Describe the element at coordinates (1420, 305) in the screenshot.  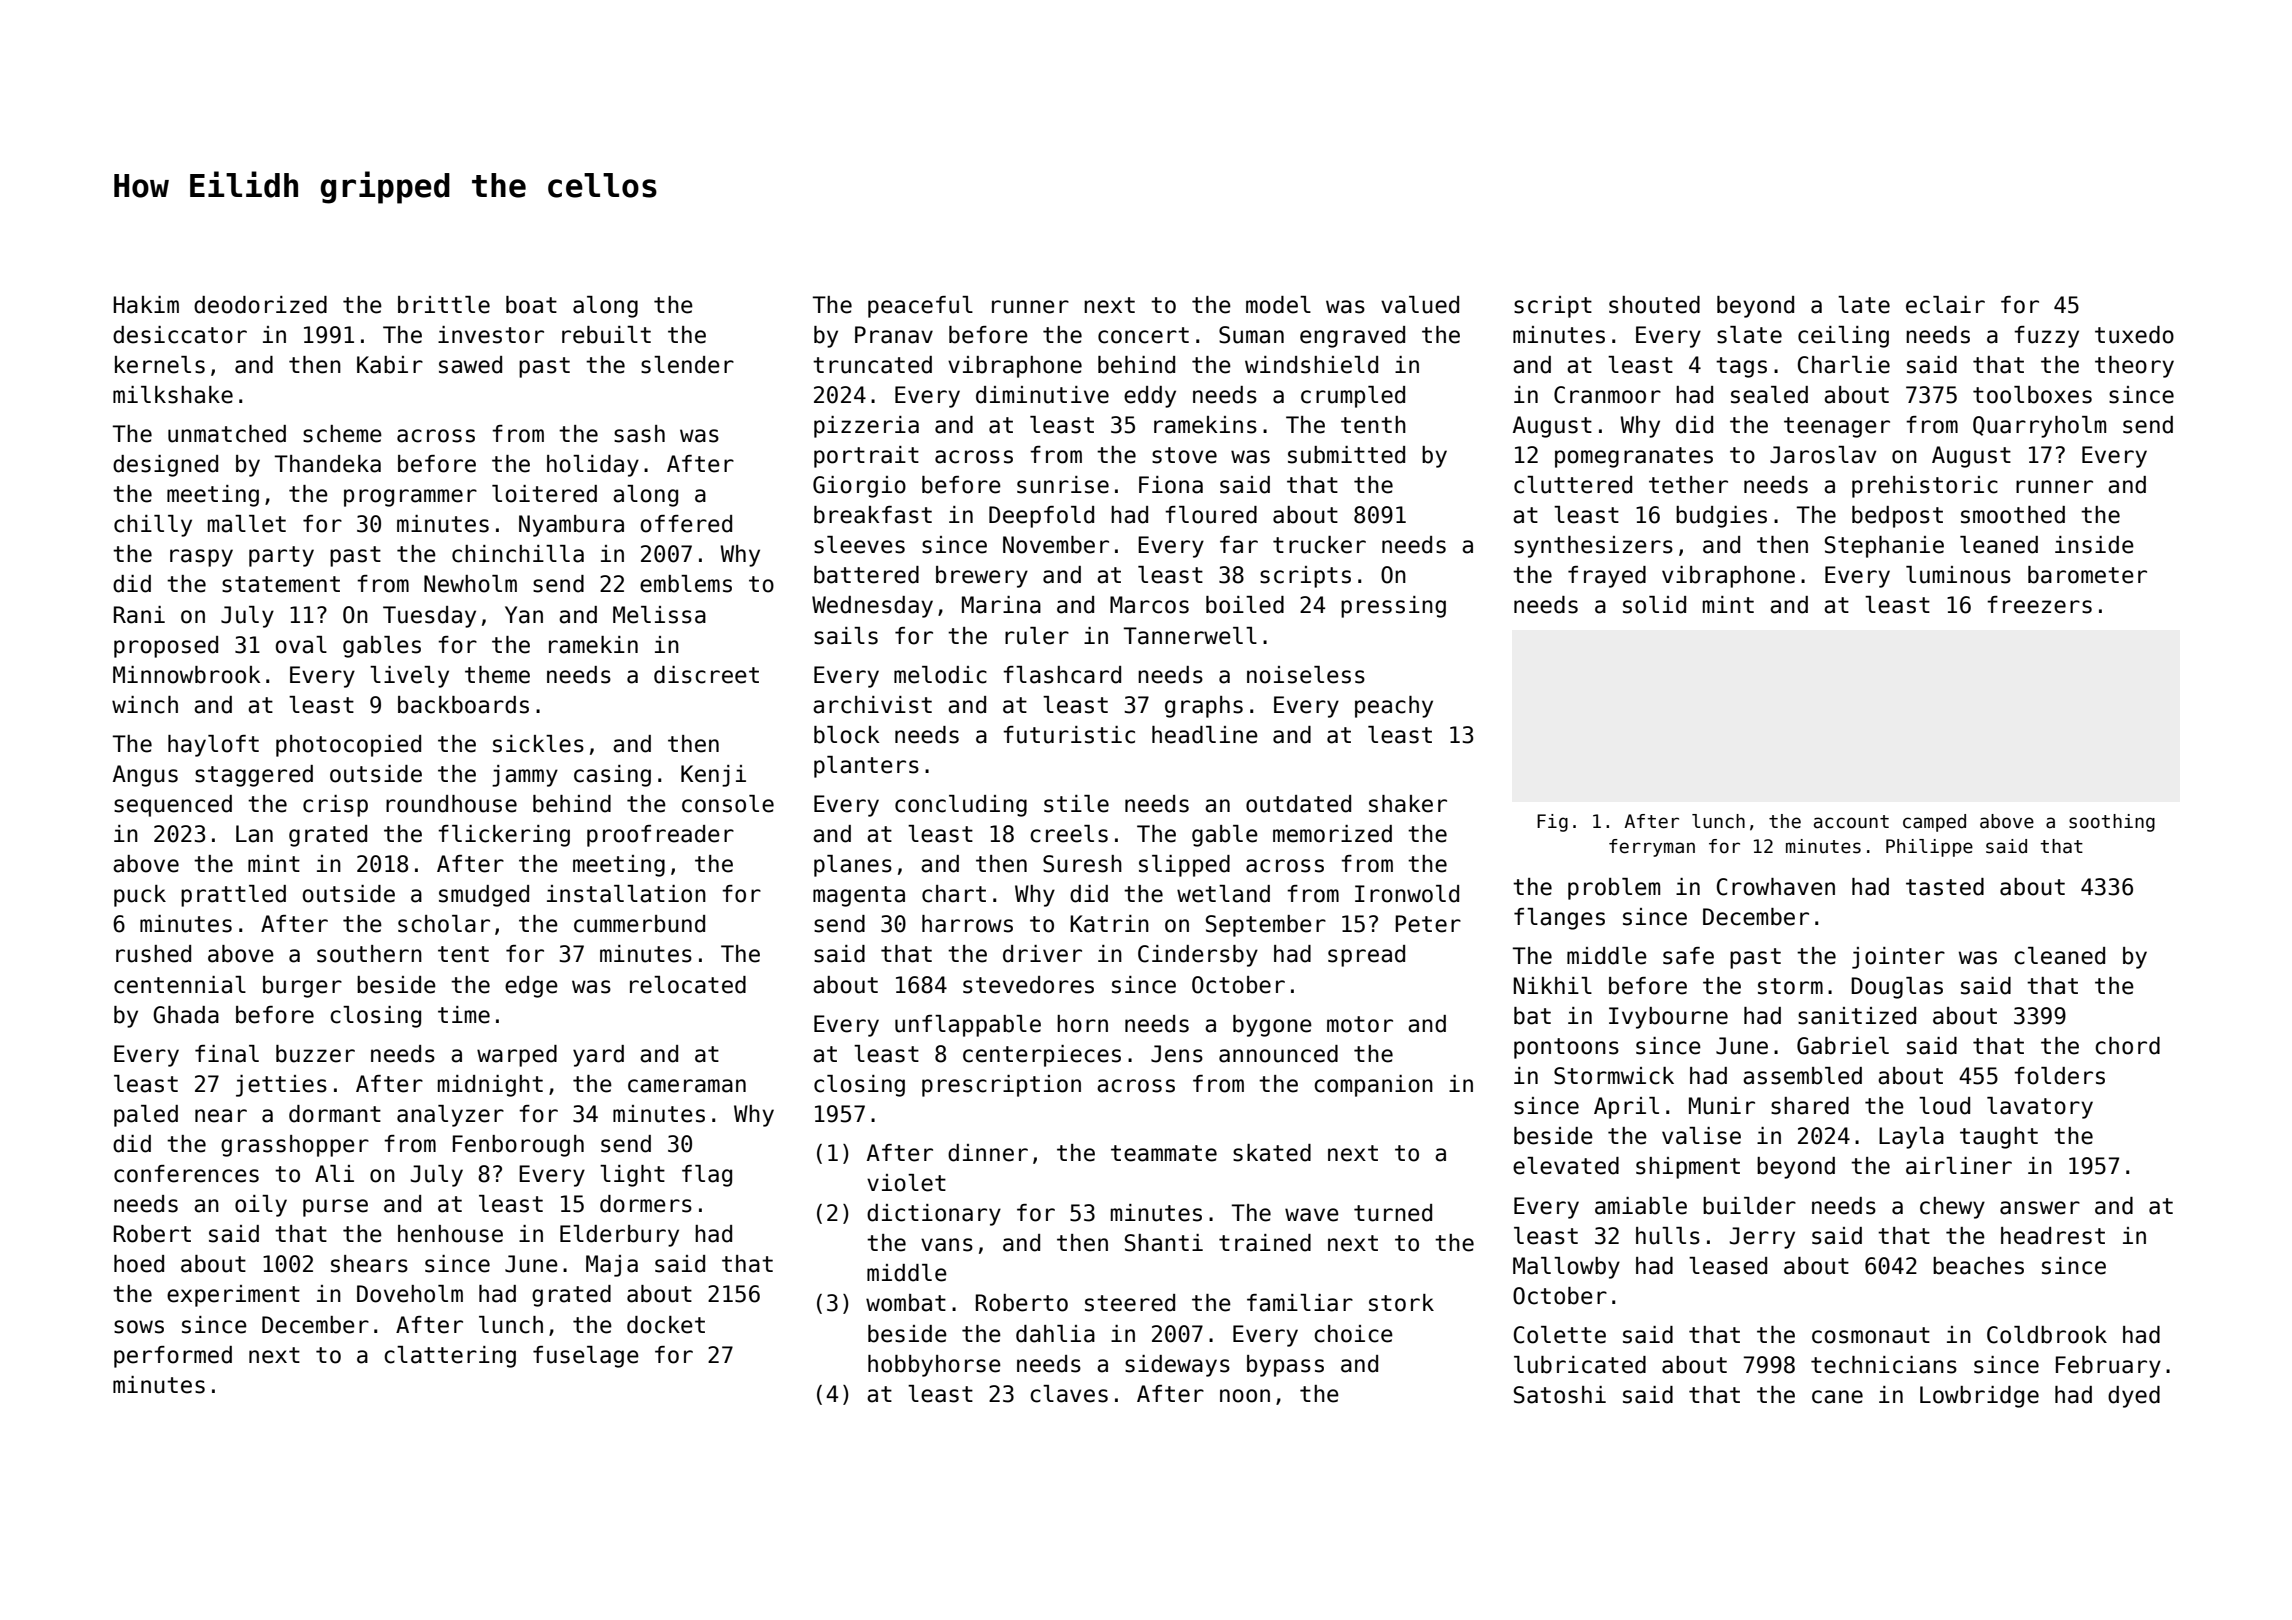
I see `valued` at that location.
